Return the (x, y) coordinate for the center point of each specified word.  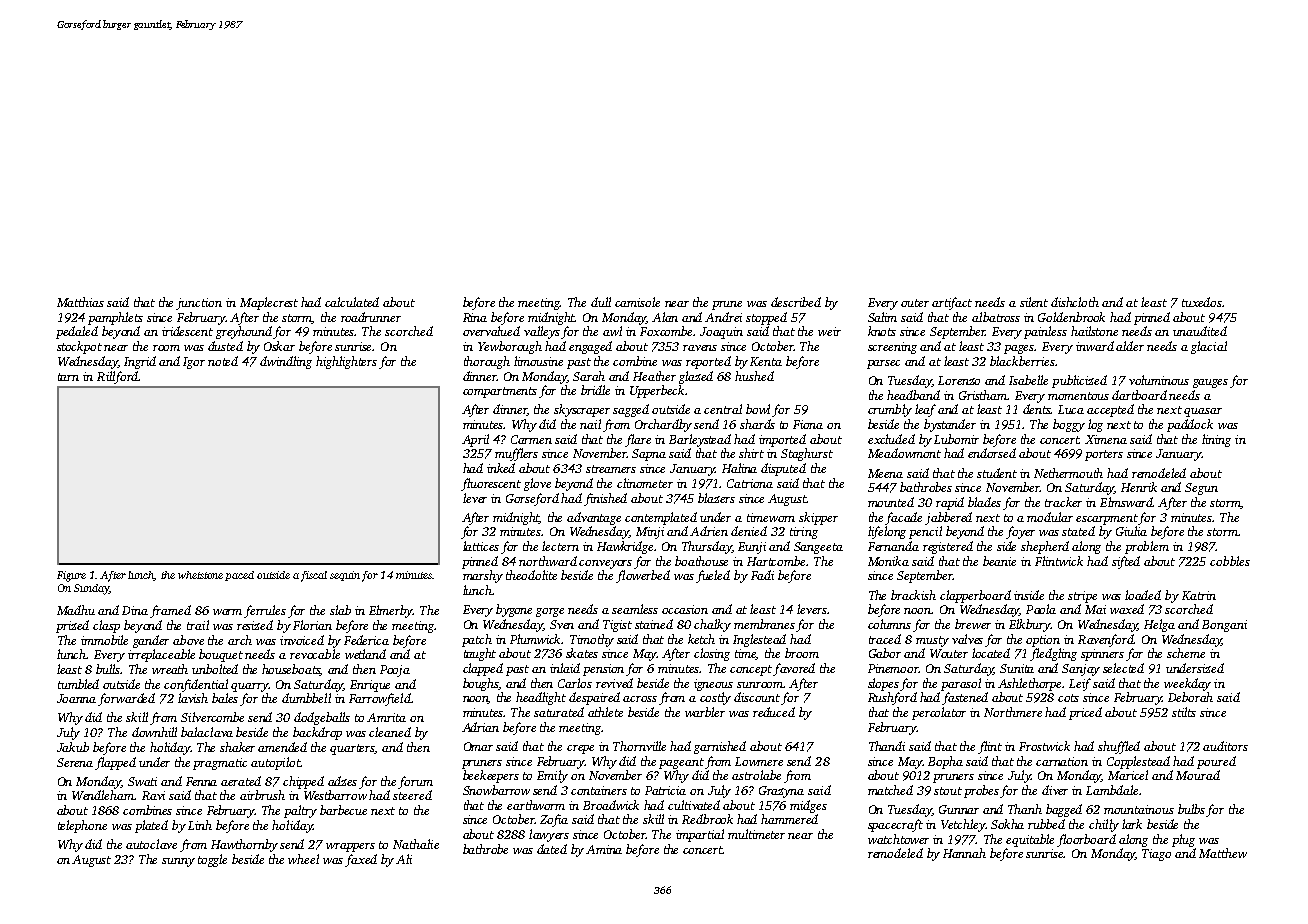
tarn (68, 377)
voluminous (1159, 380)
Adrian (480, 727)
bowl (758, 409)
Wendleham (103, 795)
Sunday (91, 589)
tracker (1063, 502)
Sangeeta (818, 548)
